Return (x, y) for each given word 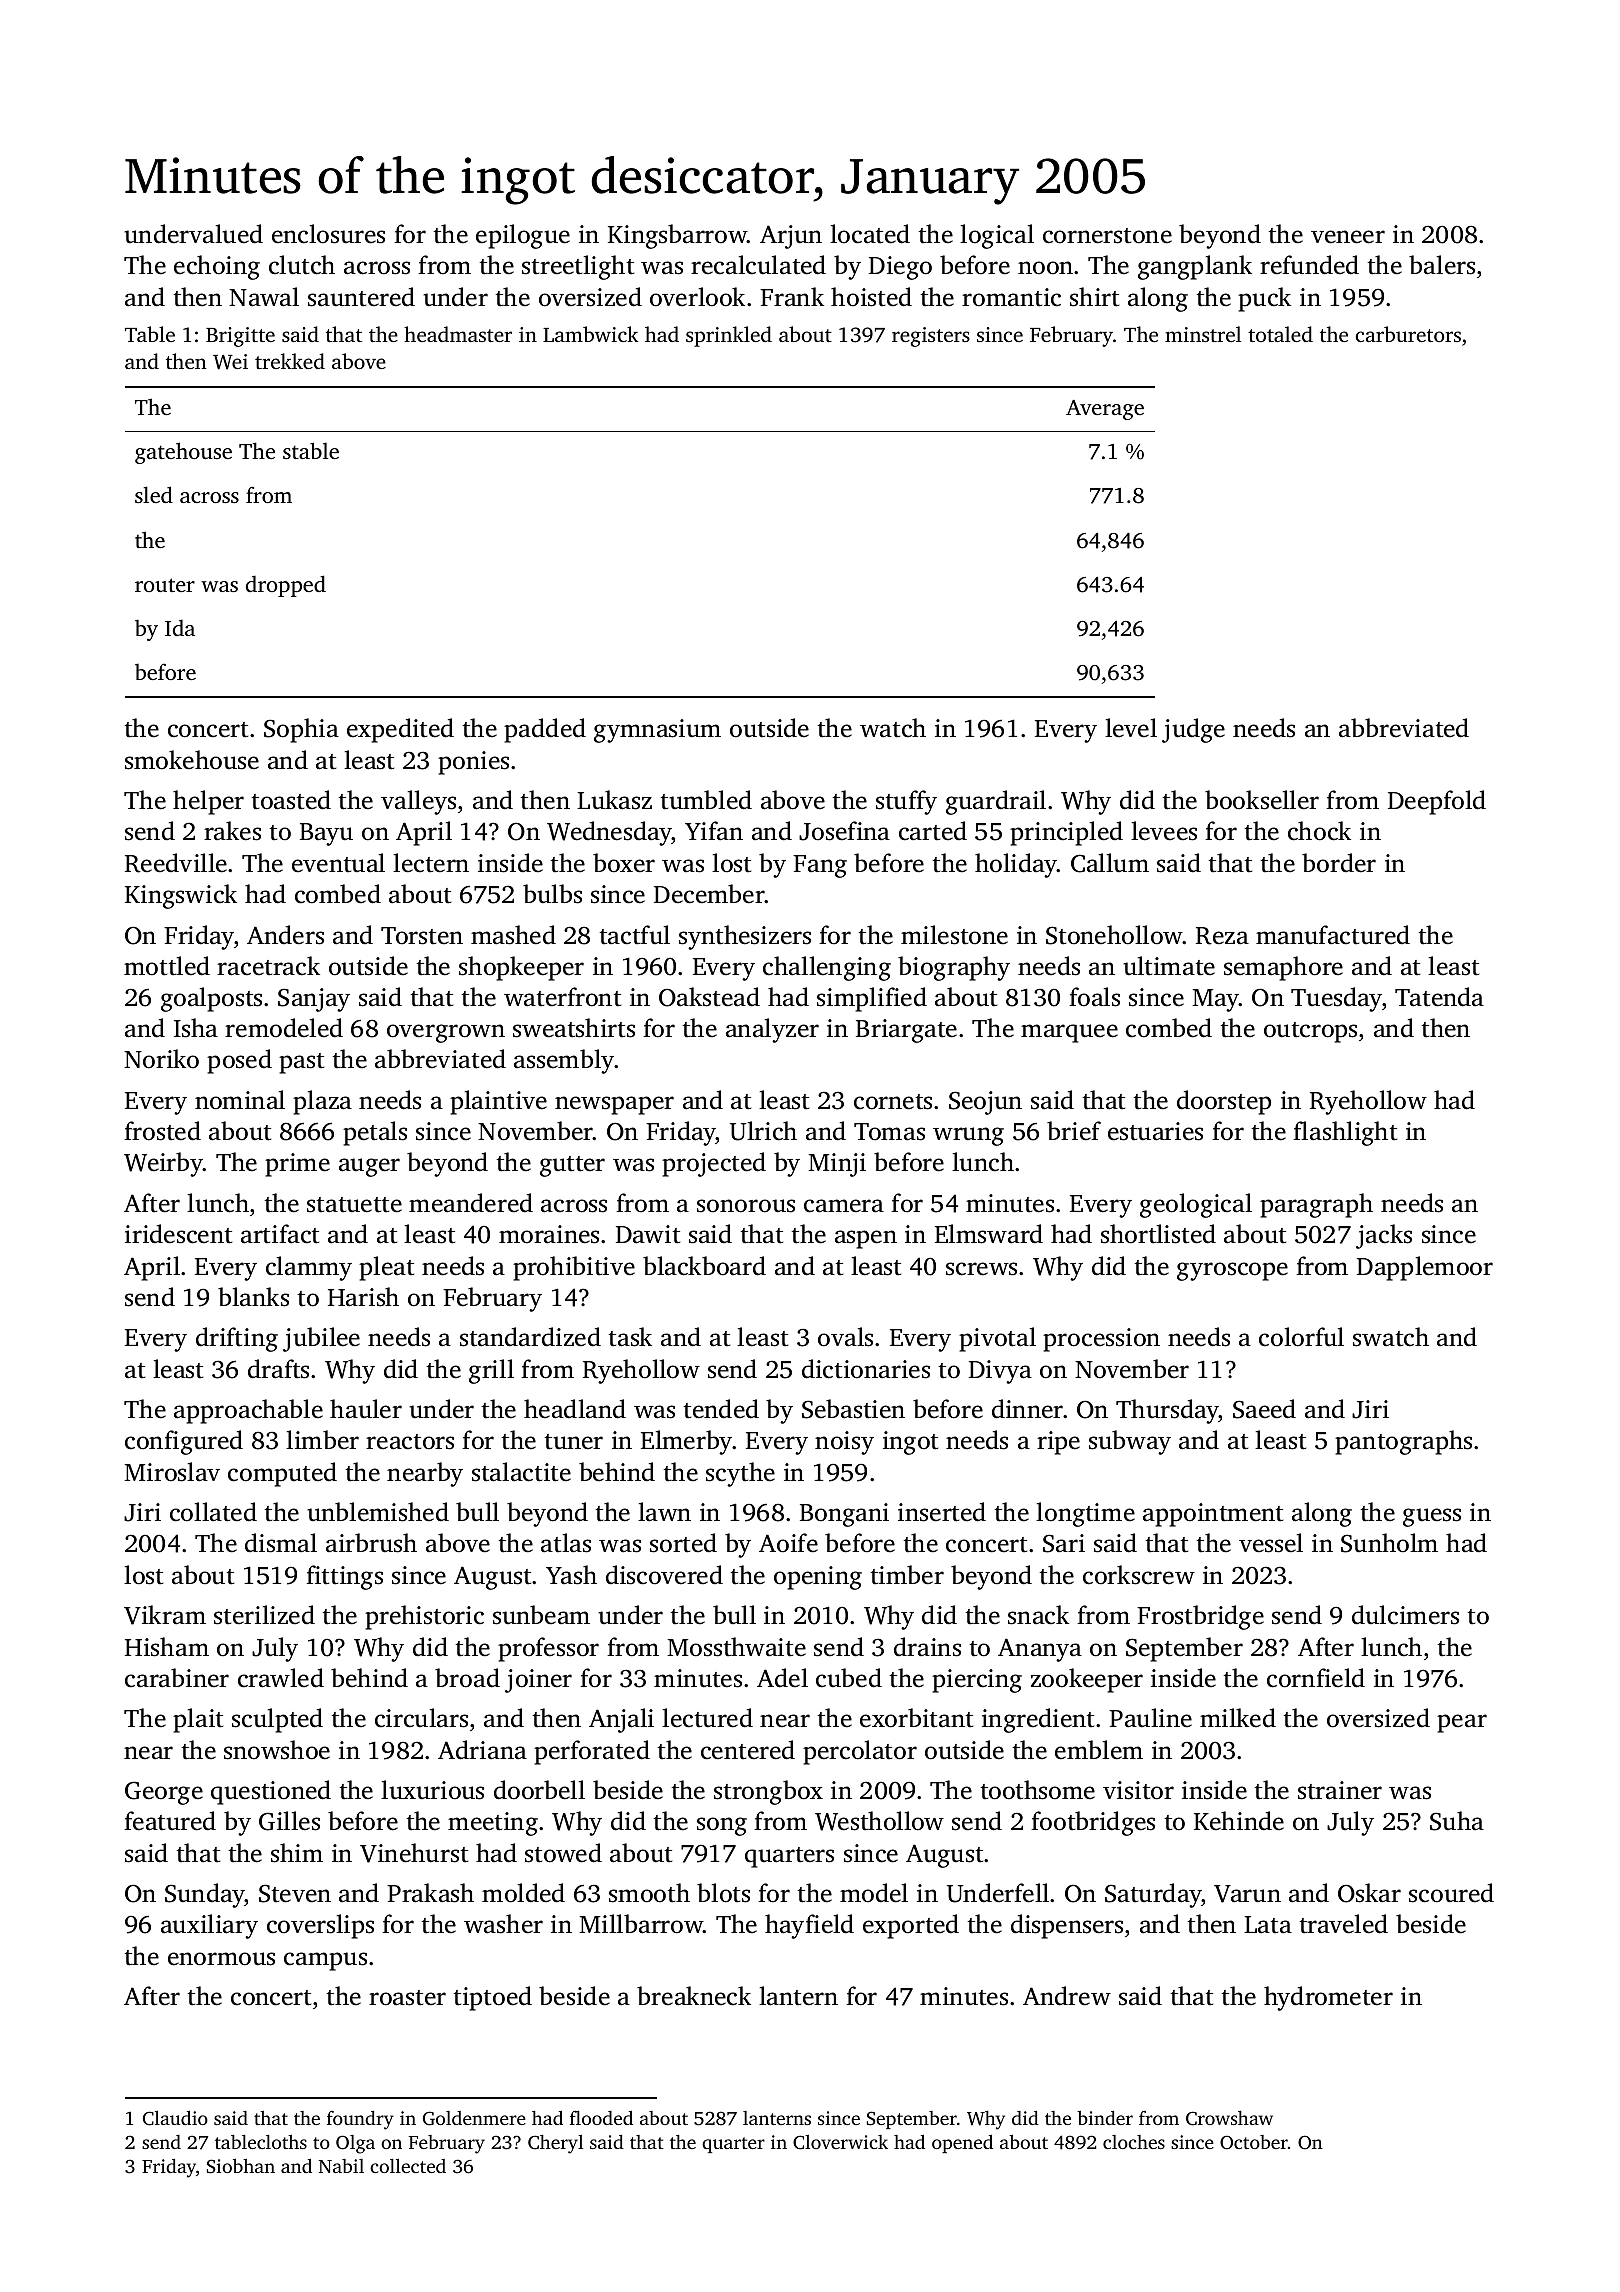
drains (927, 1647)
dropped (286, 586)
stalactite (521, 1472)
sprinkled (729, 336)
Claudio (175, 2118)
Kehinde (1239, 1821)
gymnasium (657, 731)
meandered (471, 1203)
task (630, 1337)
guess (1432, 1517)
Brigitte (240, 337)
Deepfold (1437, 802)
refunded (1309, 265)
